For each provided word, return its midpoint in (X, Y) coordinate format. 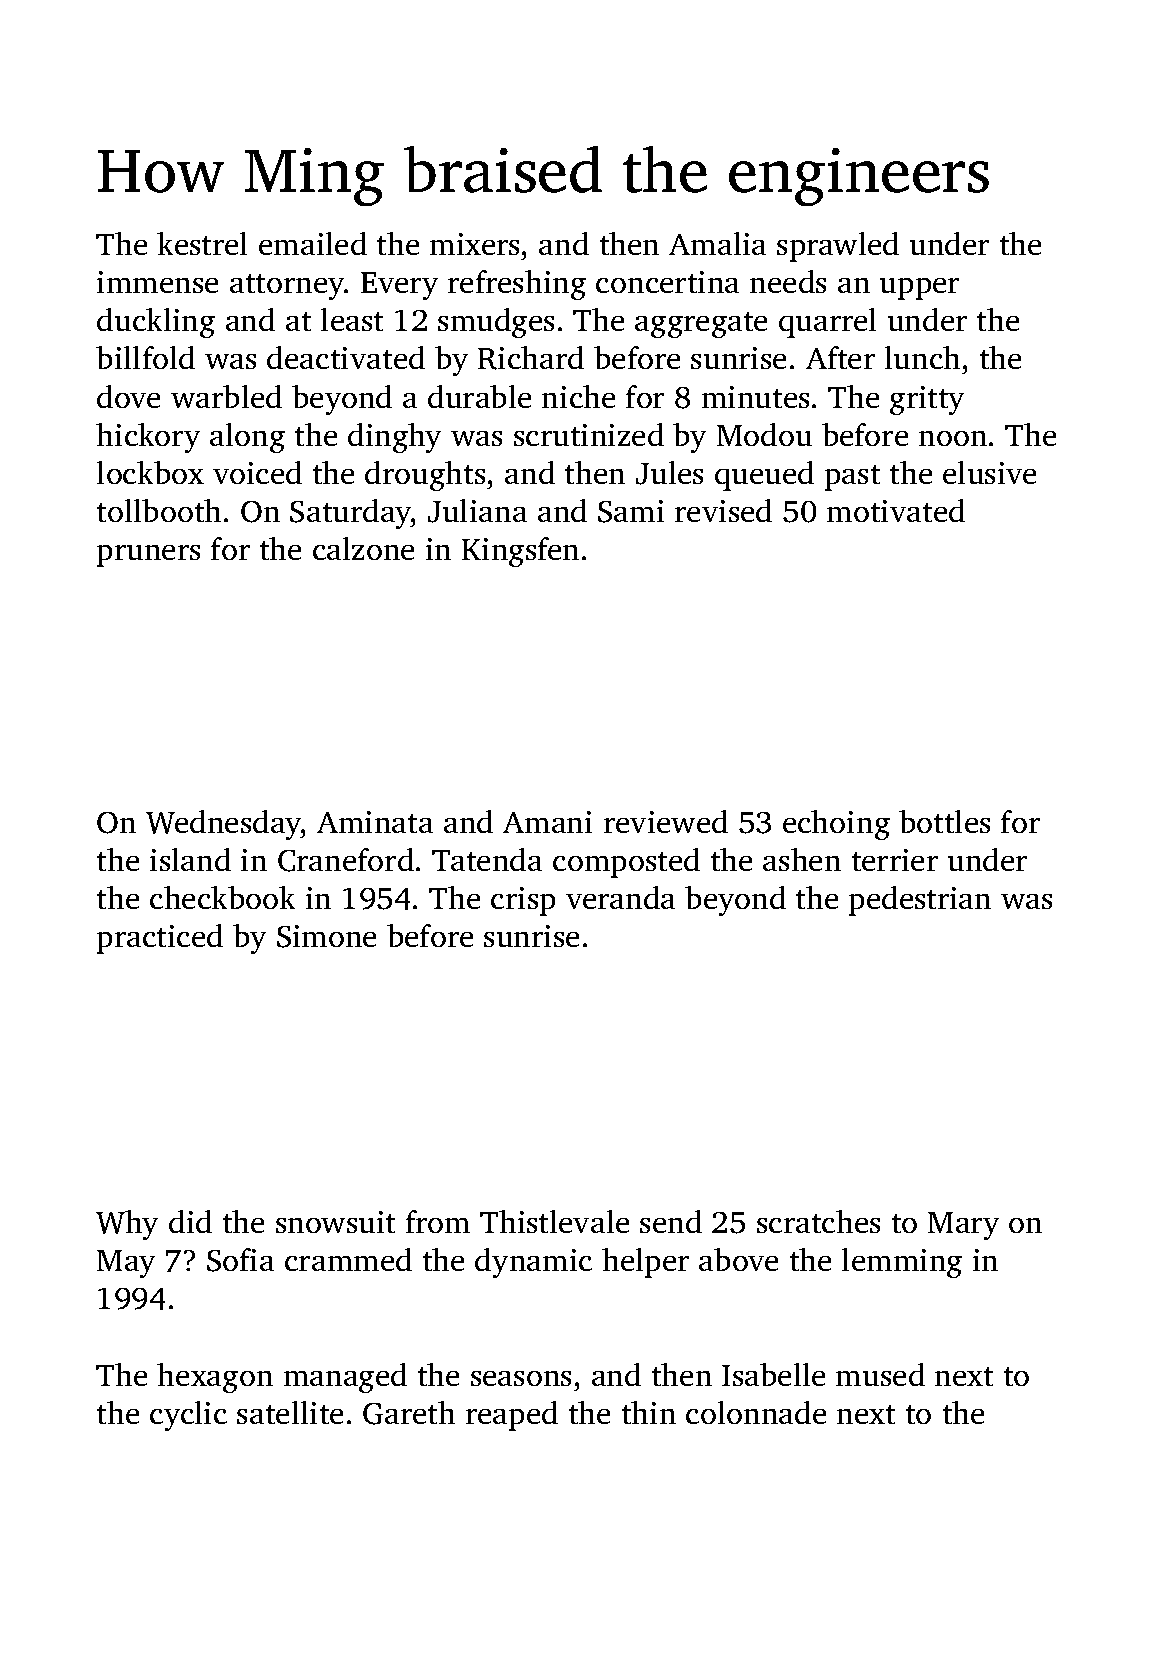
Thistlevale (554, 1221)
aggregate (701, 325)
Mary (963, 1226)
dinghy (394, 438)
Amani (547, 822)
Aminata (375, 822)
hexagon (215, 1378)
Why (127, 1225)
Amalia (717, 243)
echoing (836, 825)
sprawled (838, 247)
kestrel (202, 243)
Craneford (346, 860)
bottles (944, 821)
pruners (148, 556)
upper (919, 289)
